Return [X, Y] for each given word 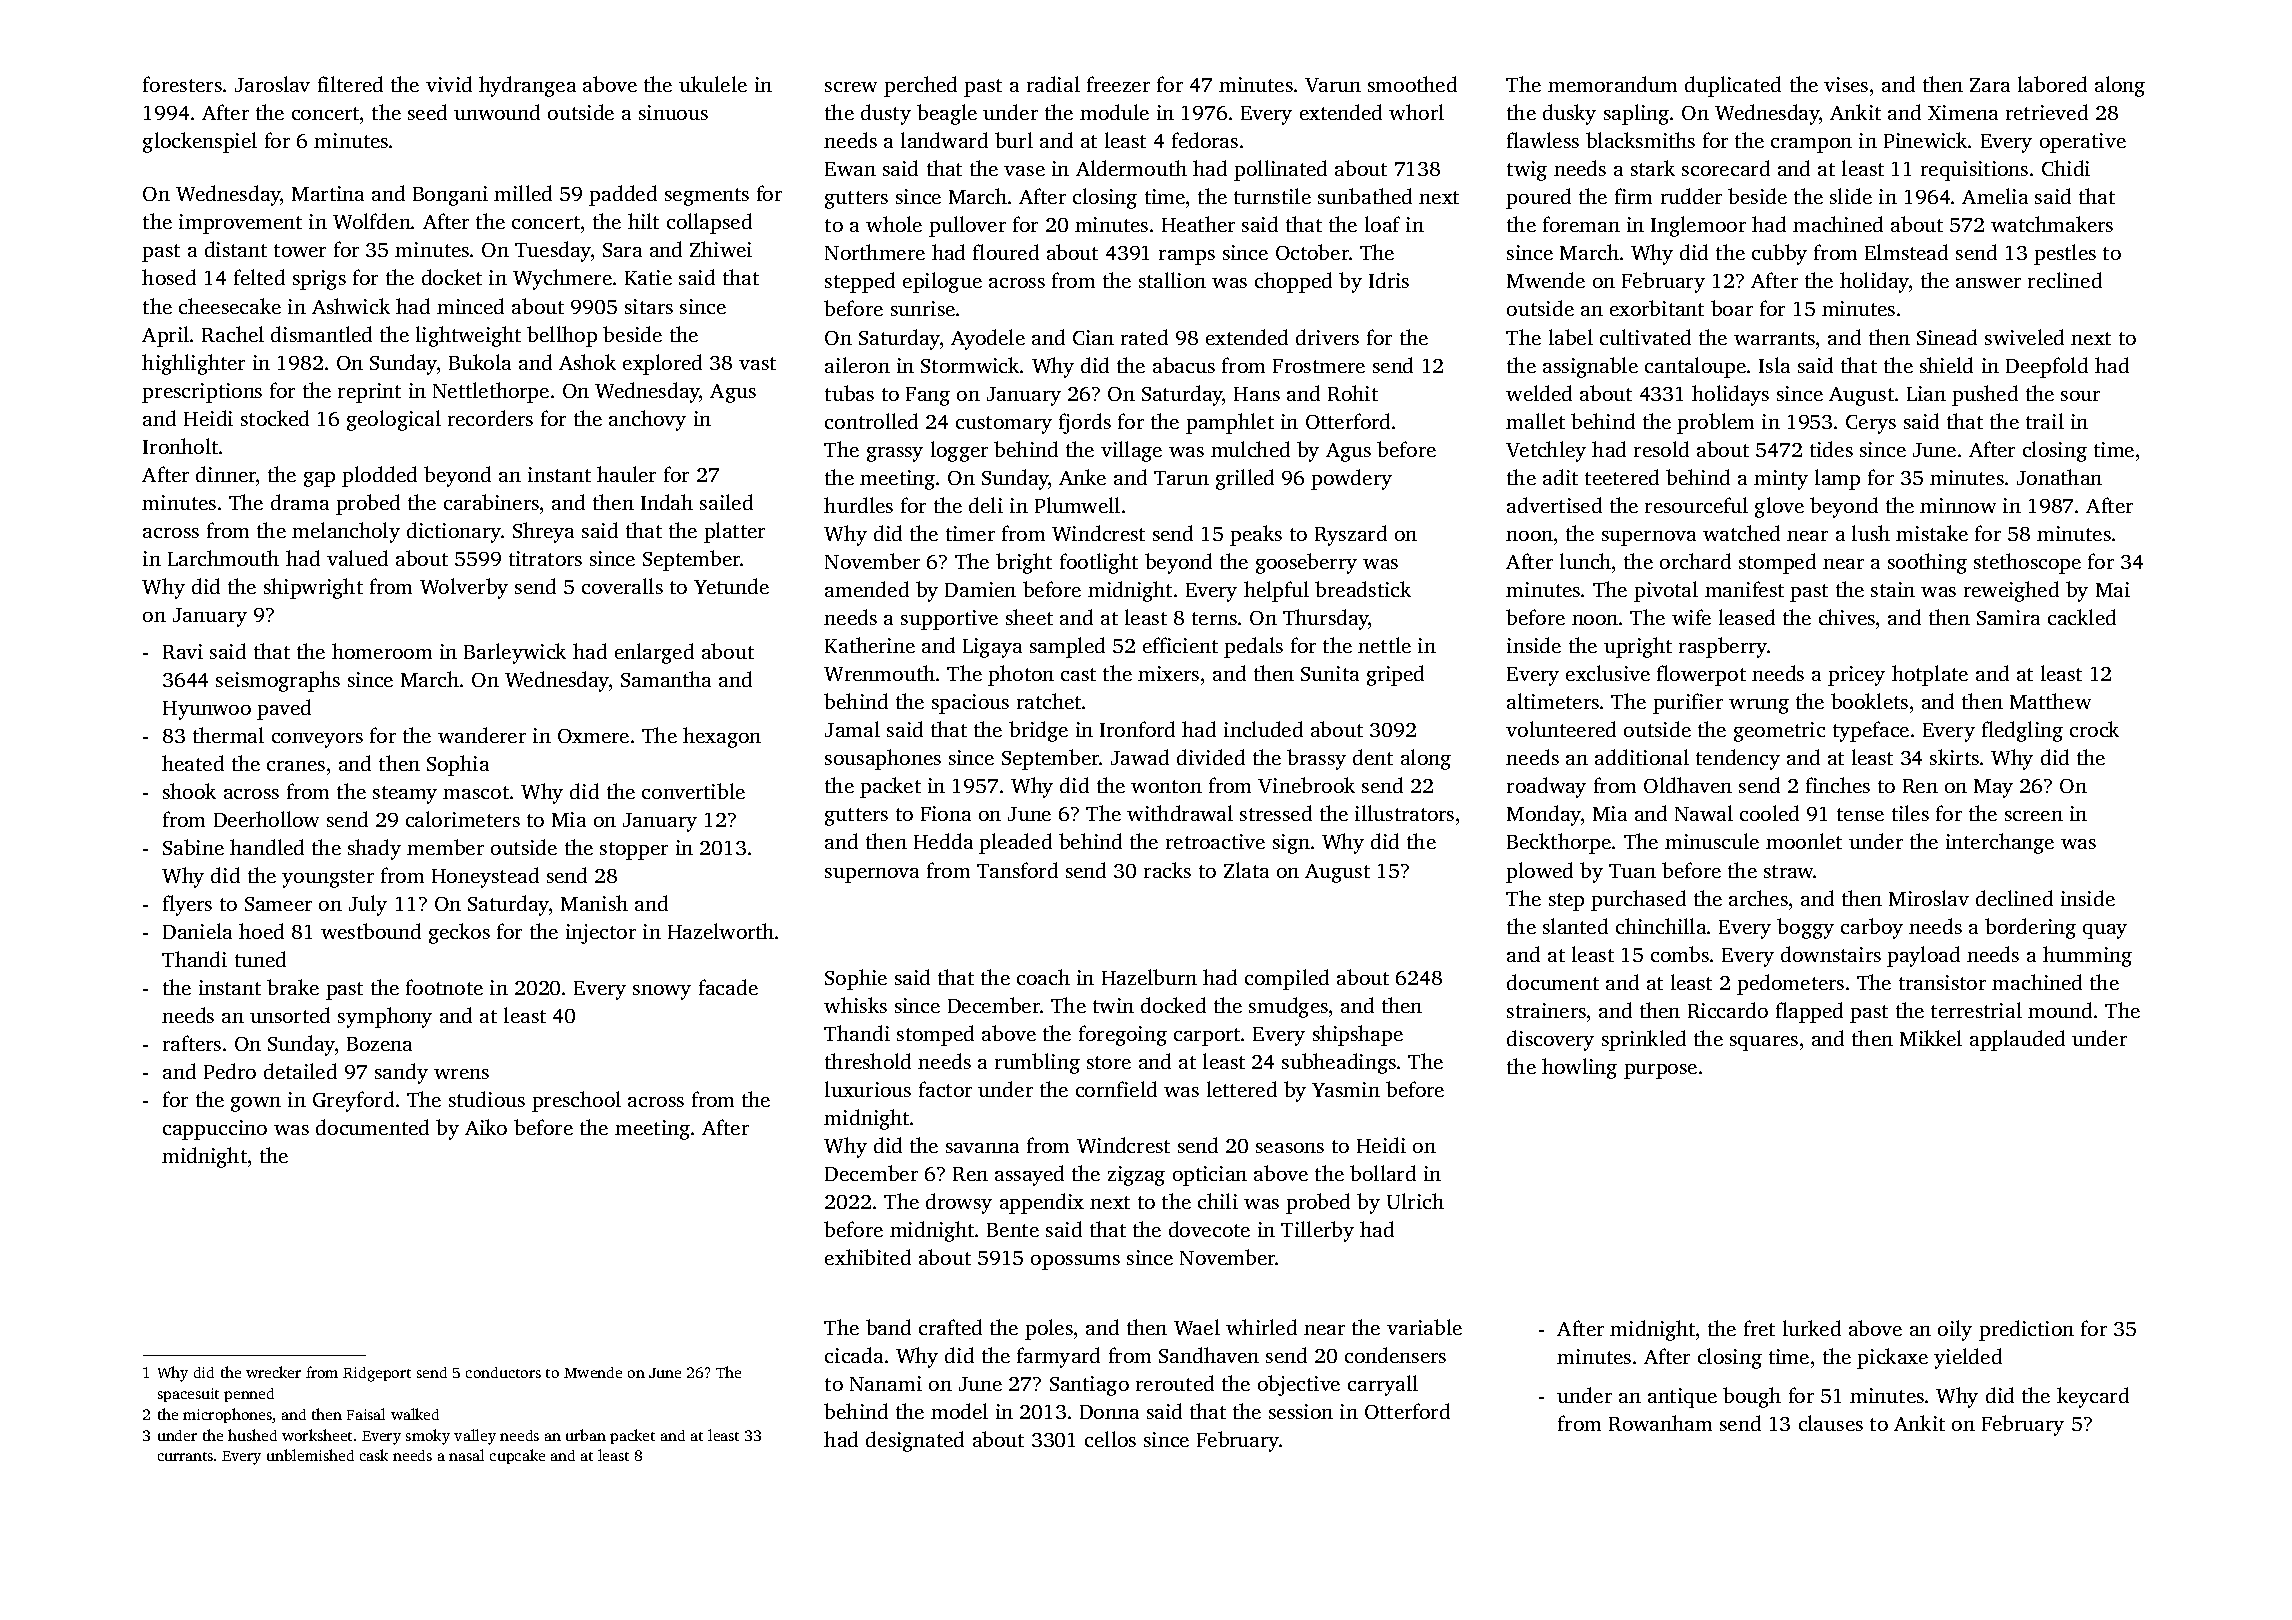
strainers [1546, 1010]
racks [1167, 870]
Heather [1198, 224]
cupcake [517, 1456]
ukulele [713, 84]
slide [1851, 196]
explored [662, 364]
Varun [1333, 85]
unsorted [290, 1015]
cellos [1110, 1439]
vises [1846, 84]
